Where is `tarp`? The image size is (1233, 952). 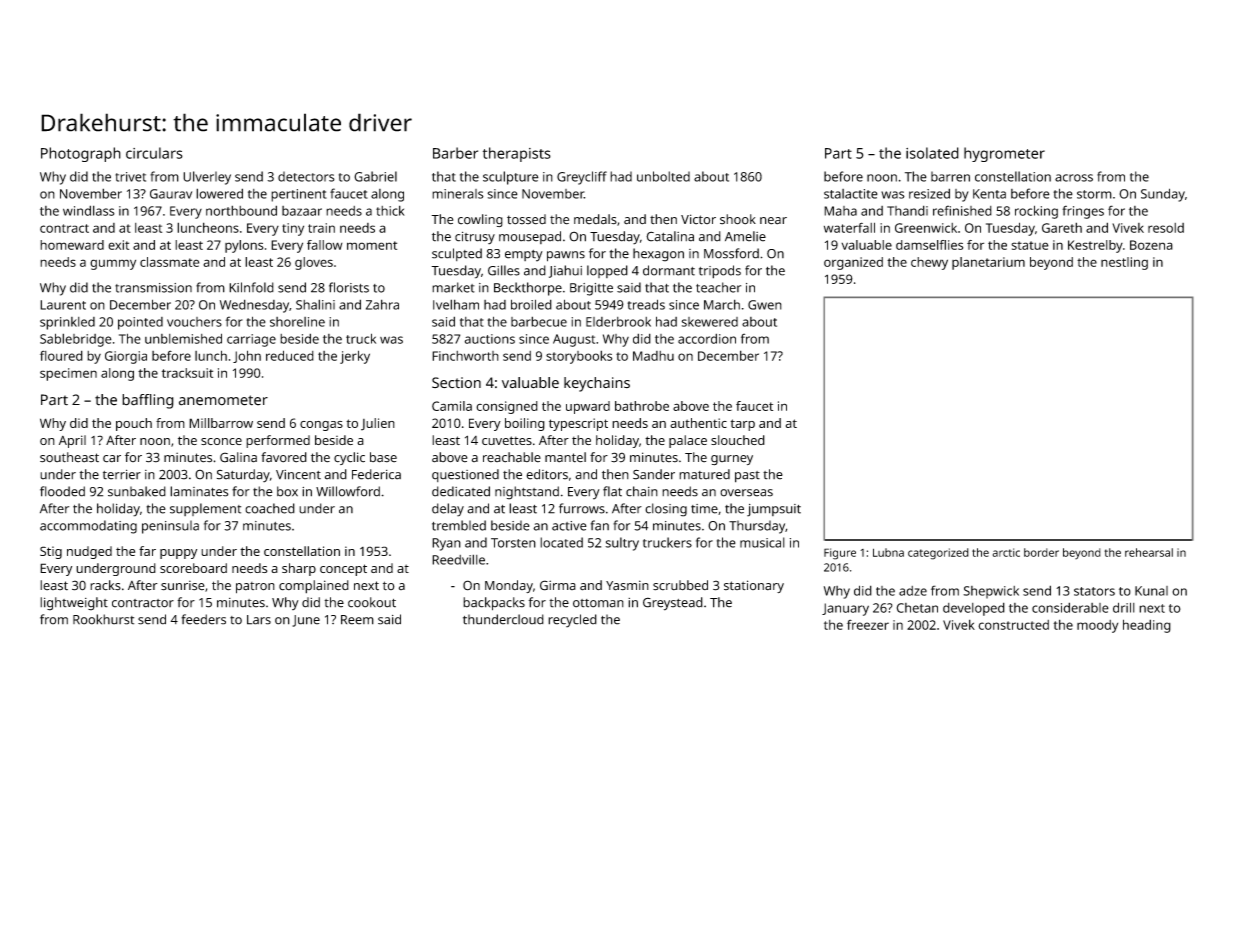
tarp is located at coordinates (742, 425).
